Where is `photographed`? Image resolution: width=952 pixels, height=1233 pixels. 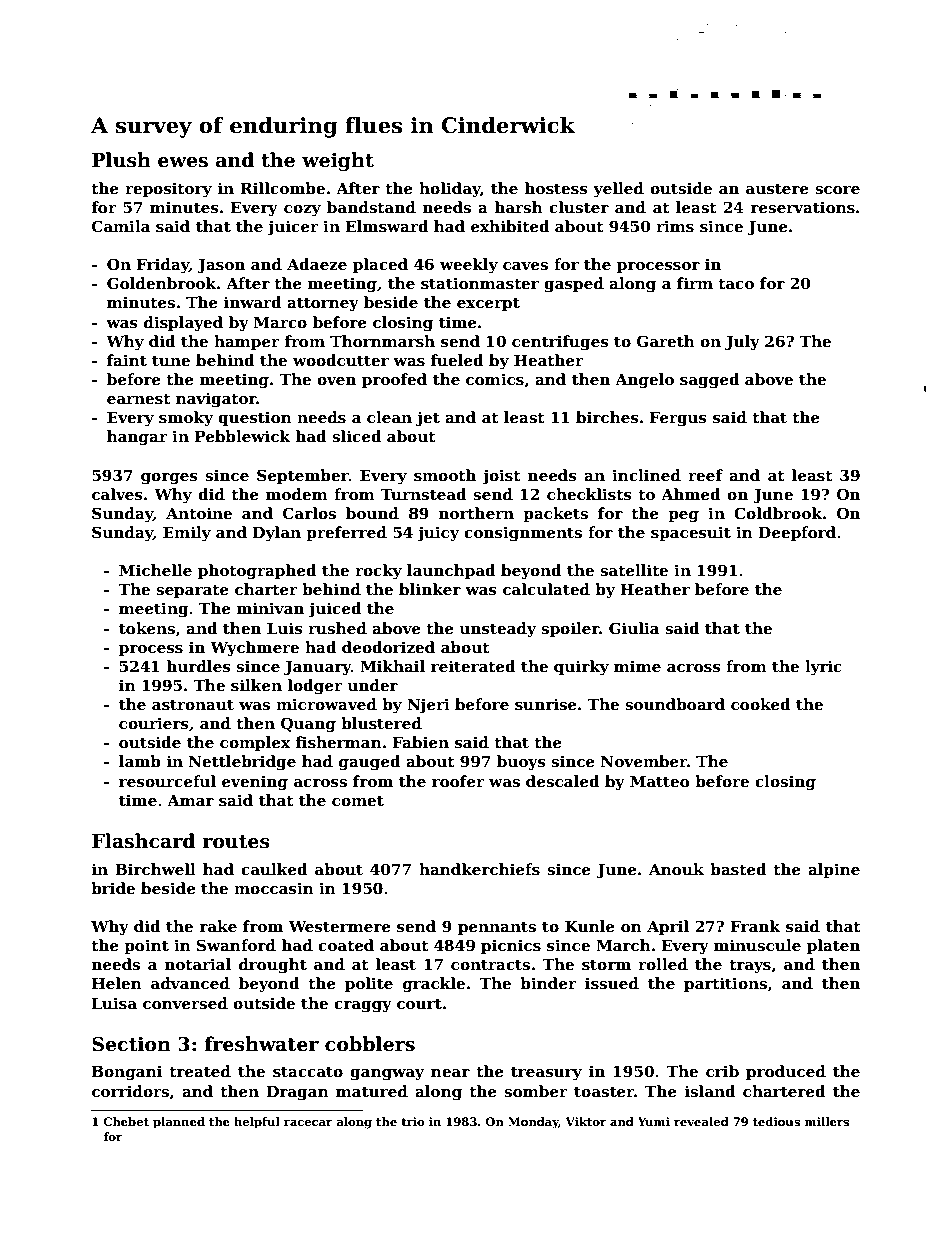
photographed is located at coordinates (257, 572).
